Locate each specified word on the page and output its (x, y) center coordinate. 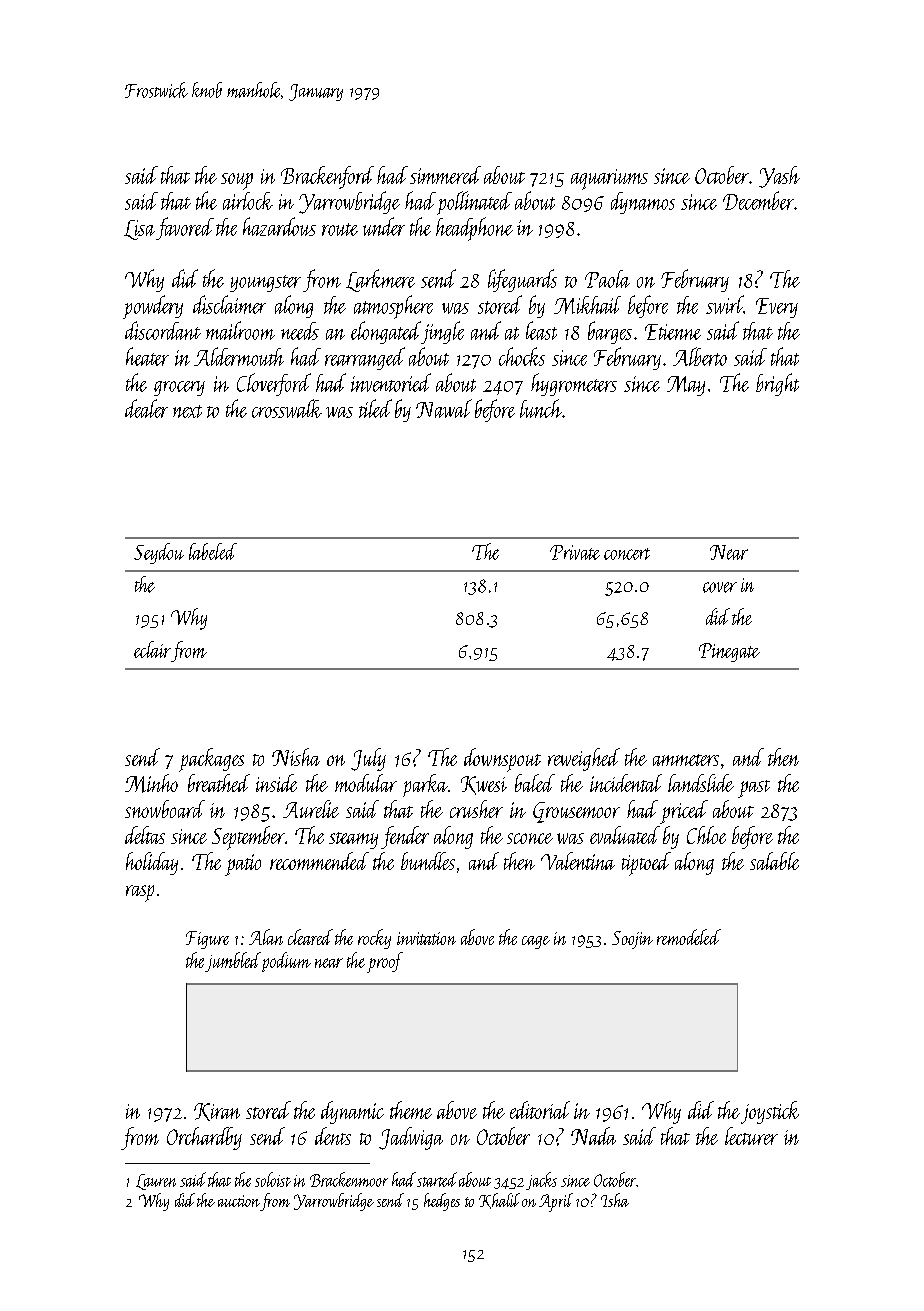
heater (147, 356)
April (556, 1202)
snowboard (165, 809)
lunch (541, 408)
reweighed (584, 759)
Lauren (156, 1182)
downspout (502, 760)
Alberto (700, 356)
